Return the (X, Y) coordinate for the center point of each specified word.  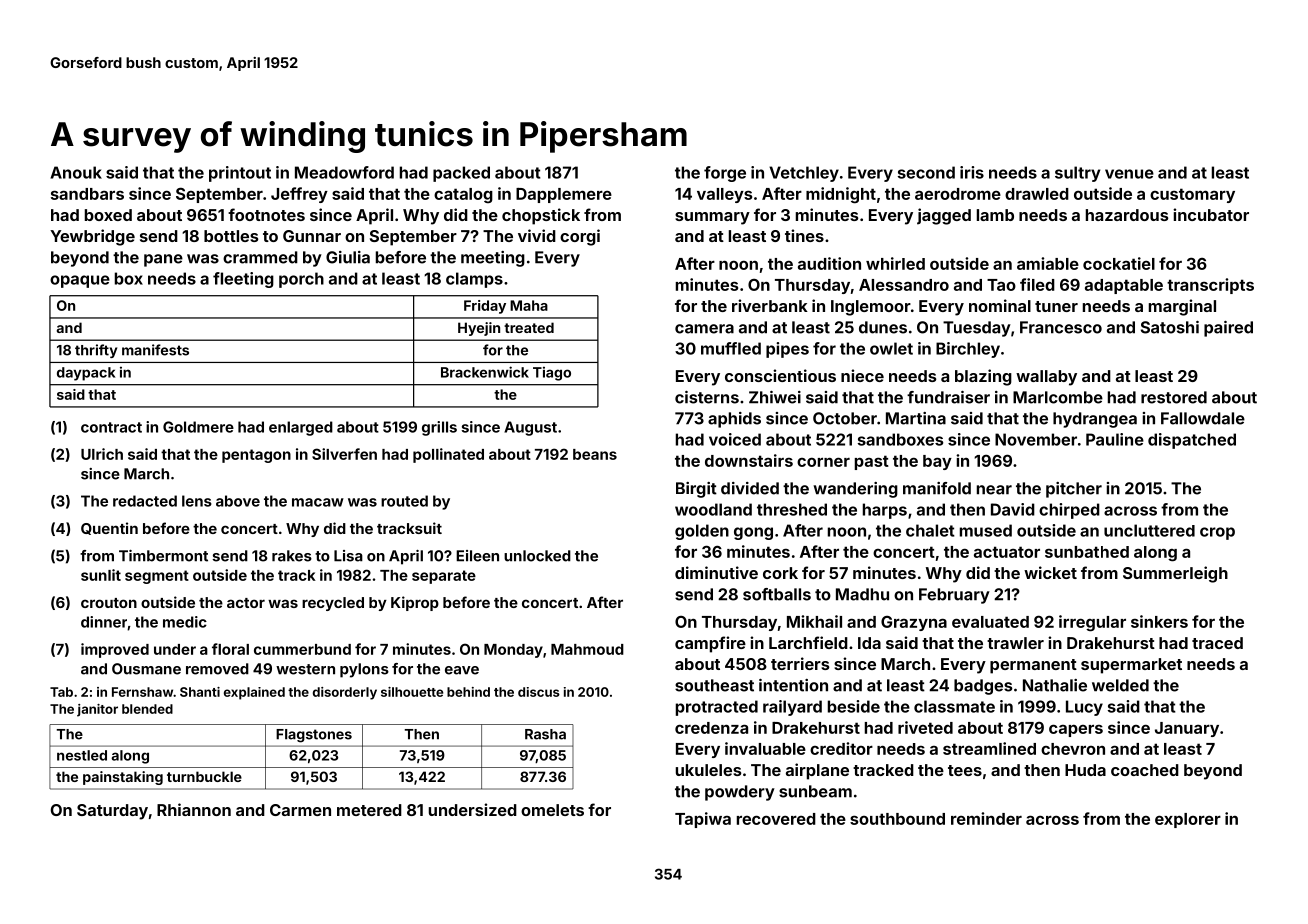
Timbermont (163, 556)
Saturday (112, 812)
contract (111, 427)
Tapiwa (703, 820)
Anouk (76, 172)
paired (1228, 329)
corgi (580, 237)
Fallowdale (1203, 418)
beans (595, 454)
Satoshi (1170, 327)
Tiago (552, 373)
